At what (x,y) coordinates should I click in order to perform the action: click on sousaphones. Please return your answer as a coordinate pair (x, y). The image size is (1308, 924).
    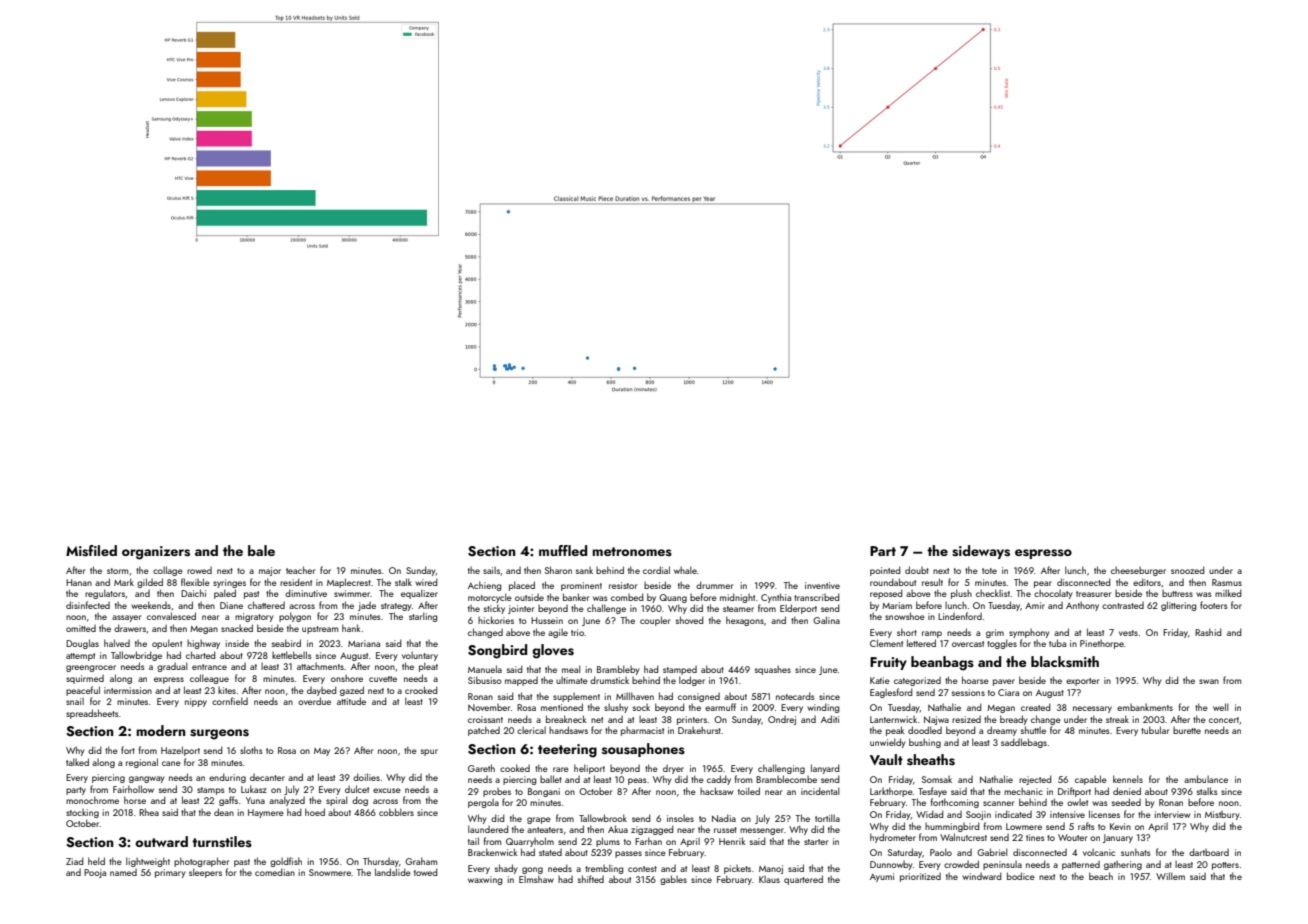
    Looking at the image, I should click on (643, 750).
